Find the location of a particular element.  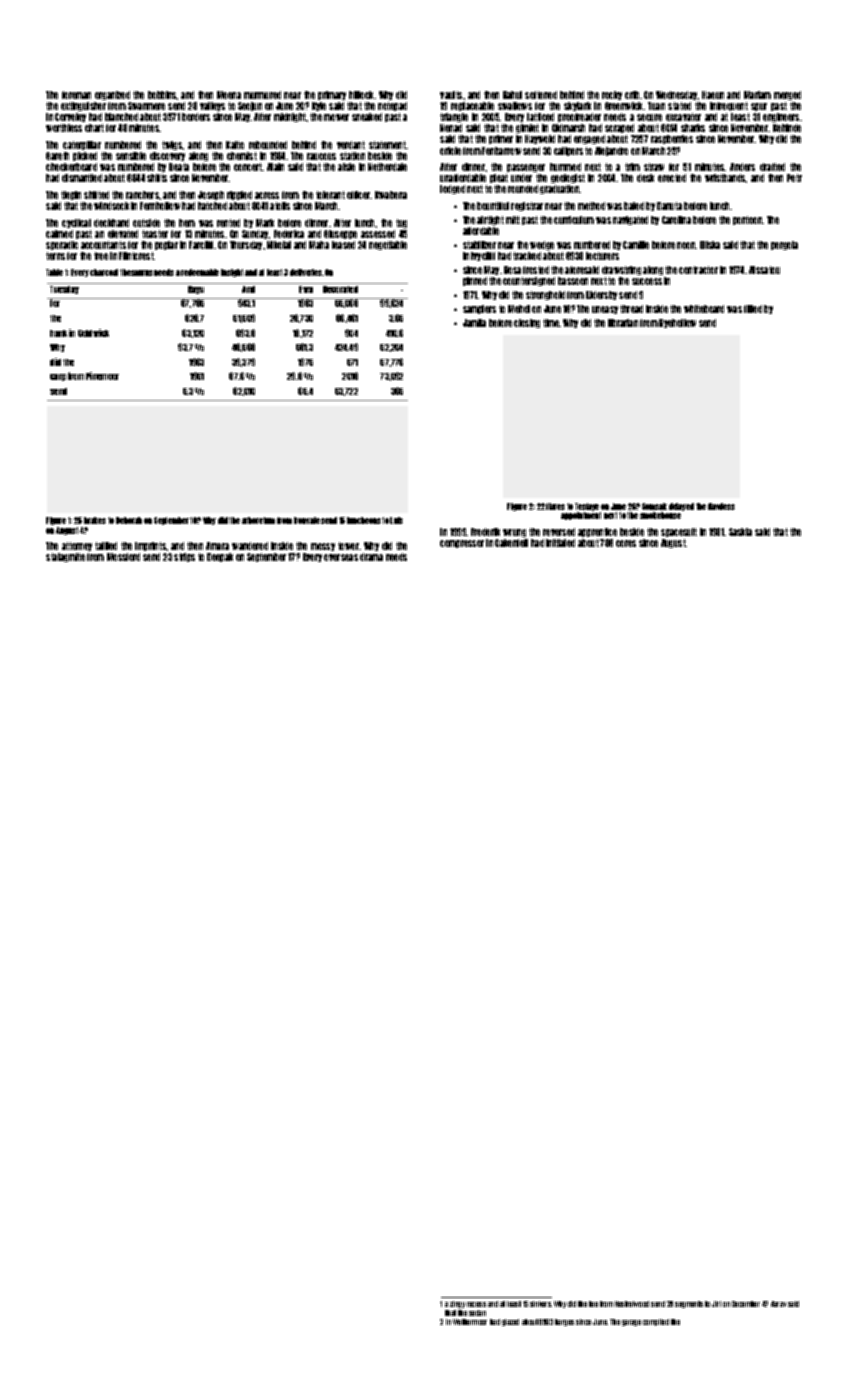

Pinemoor is located at coordinates (102, 376).
